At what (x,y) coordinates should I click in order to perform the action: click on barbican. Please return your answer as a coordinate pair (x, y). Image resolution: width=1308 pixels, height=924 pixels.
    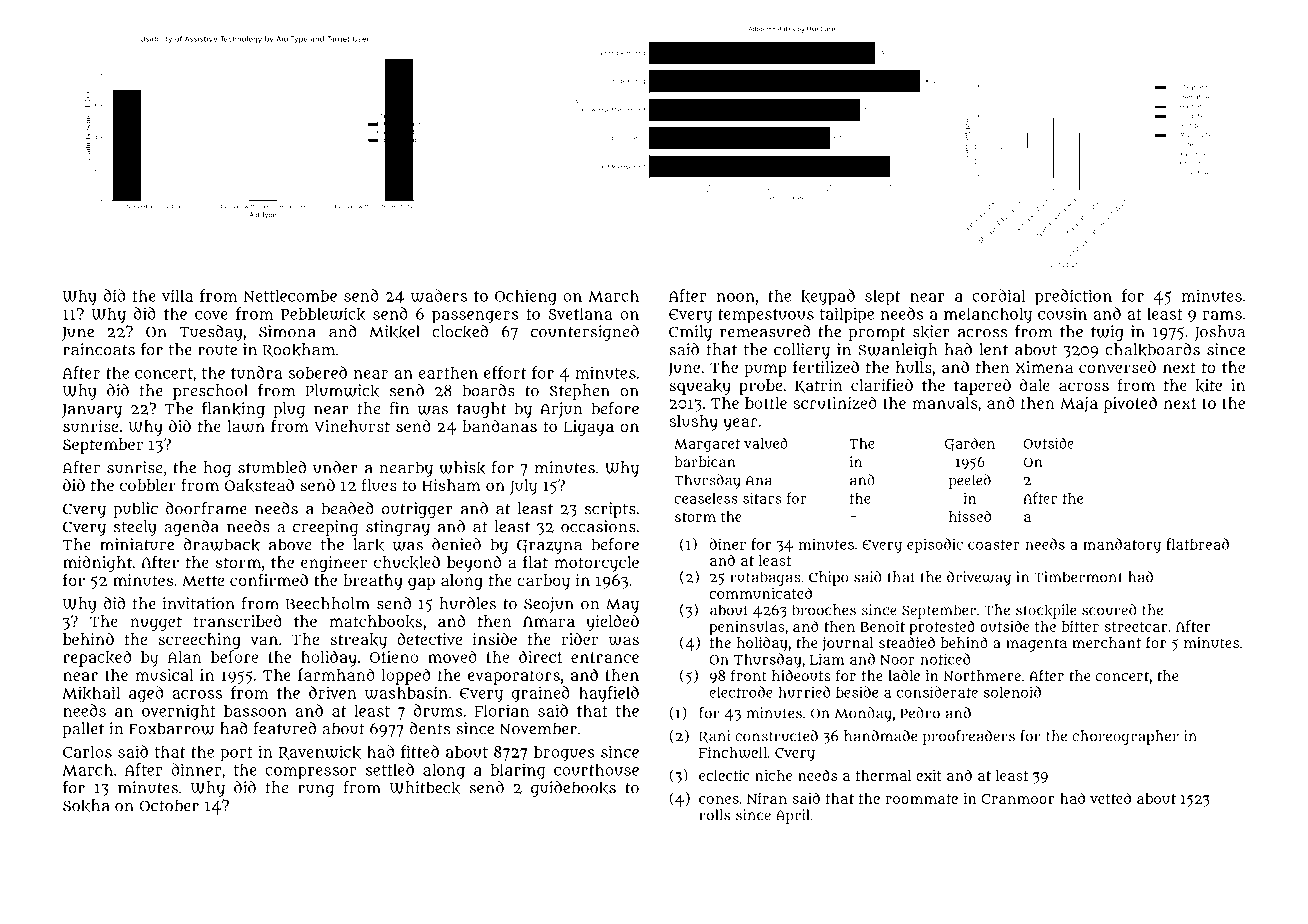
    Looking at the image, I should click on (705, 461).
